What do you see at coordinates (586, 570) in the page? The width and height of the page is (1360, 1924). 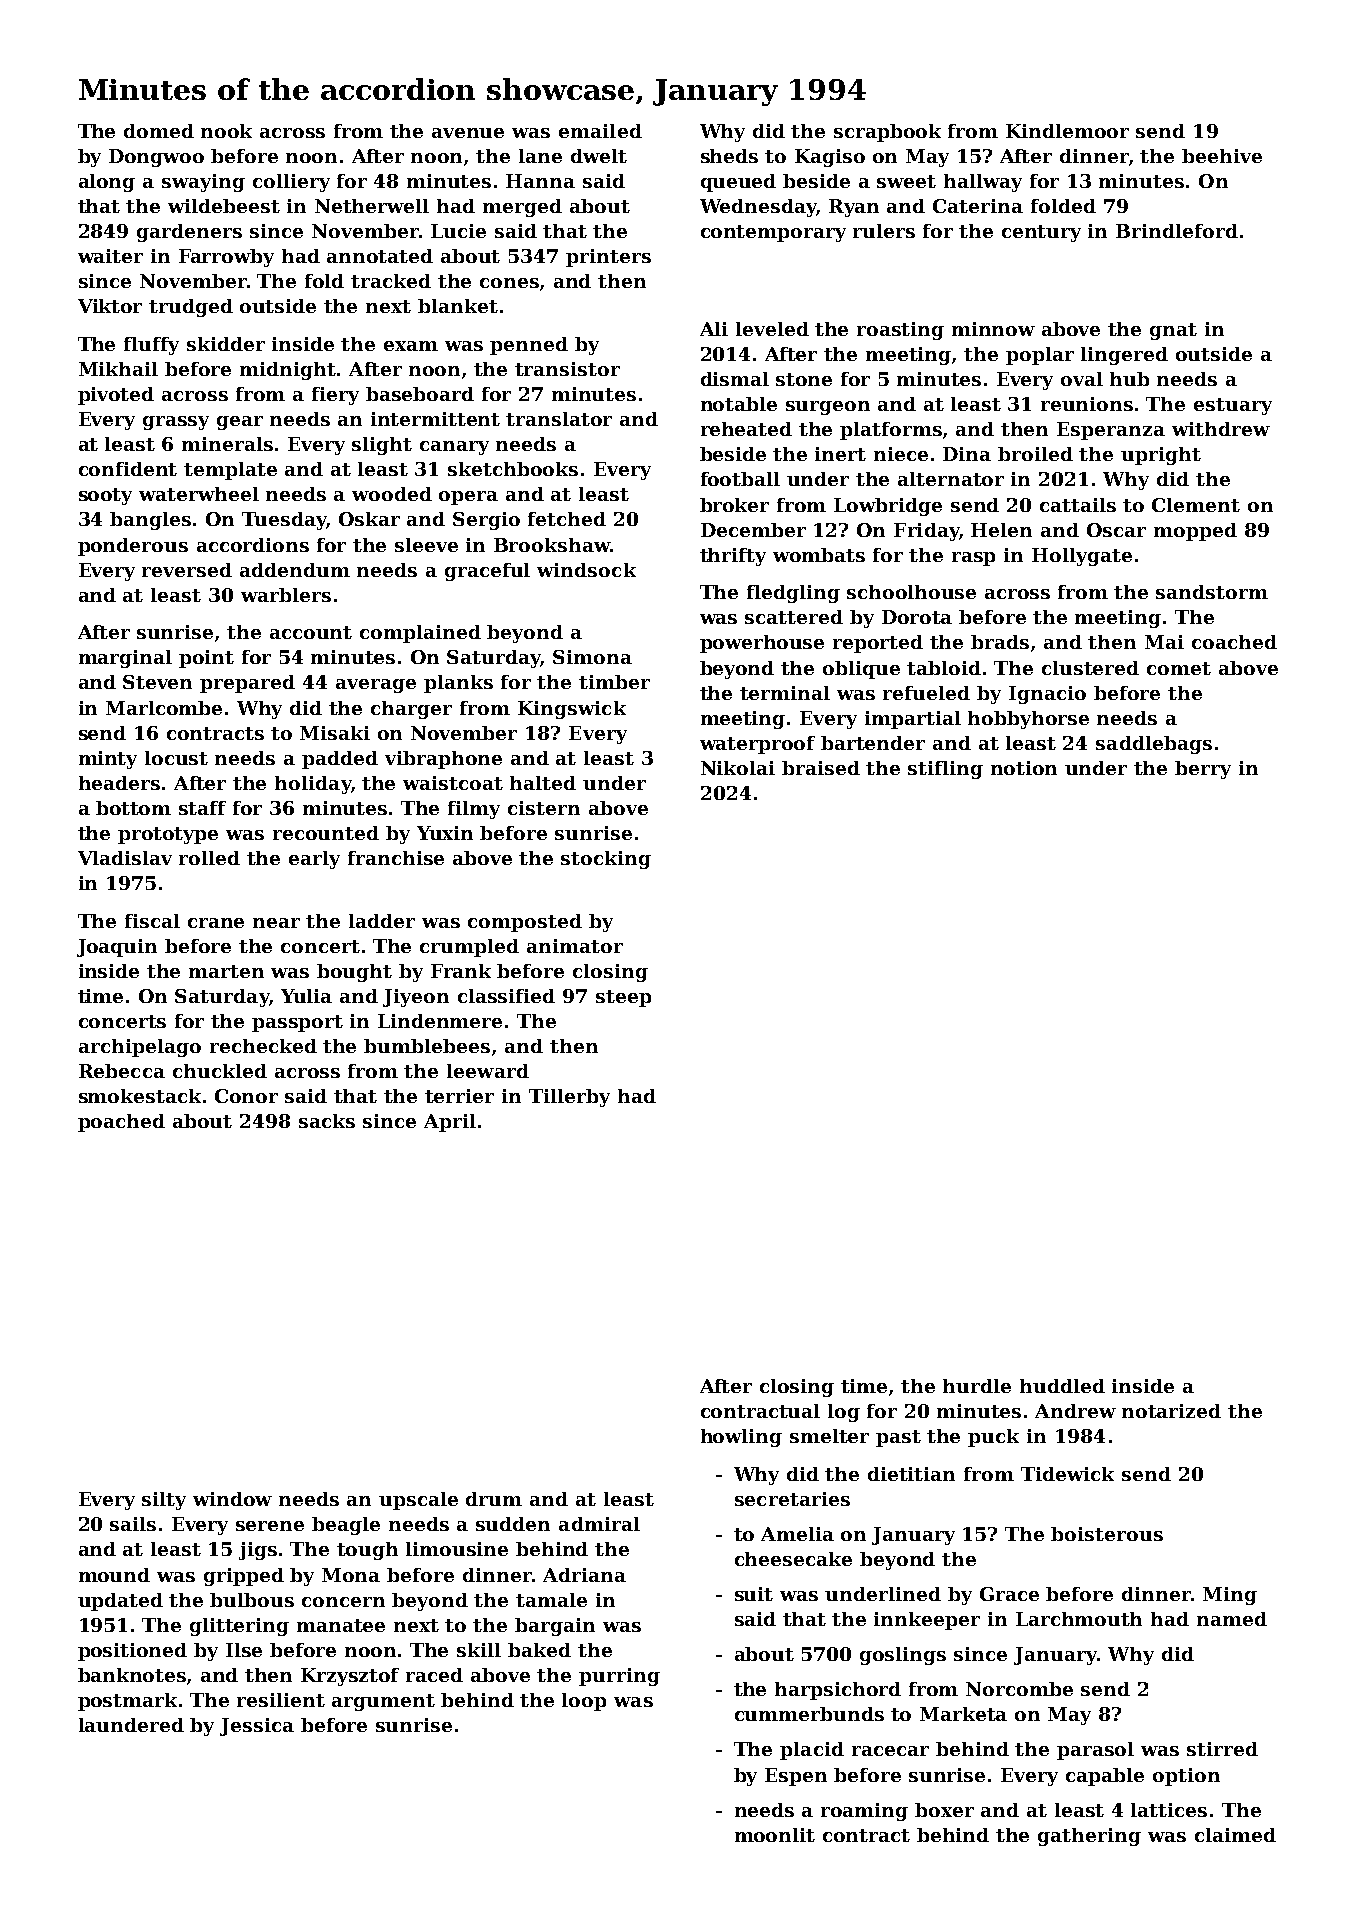 I see `windsock` at bounding box center [586, 570].
